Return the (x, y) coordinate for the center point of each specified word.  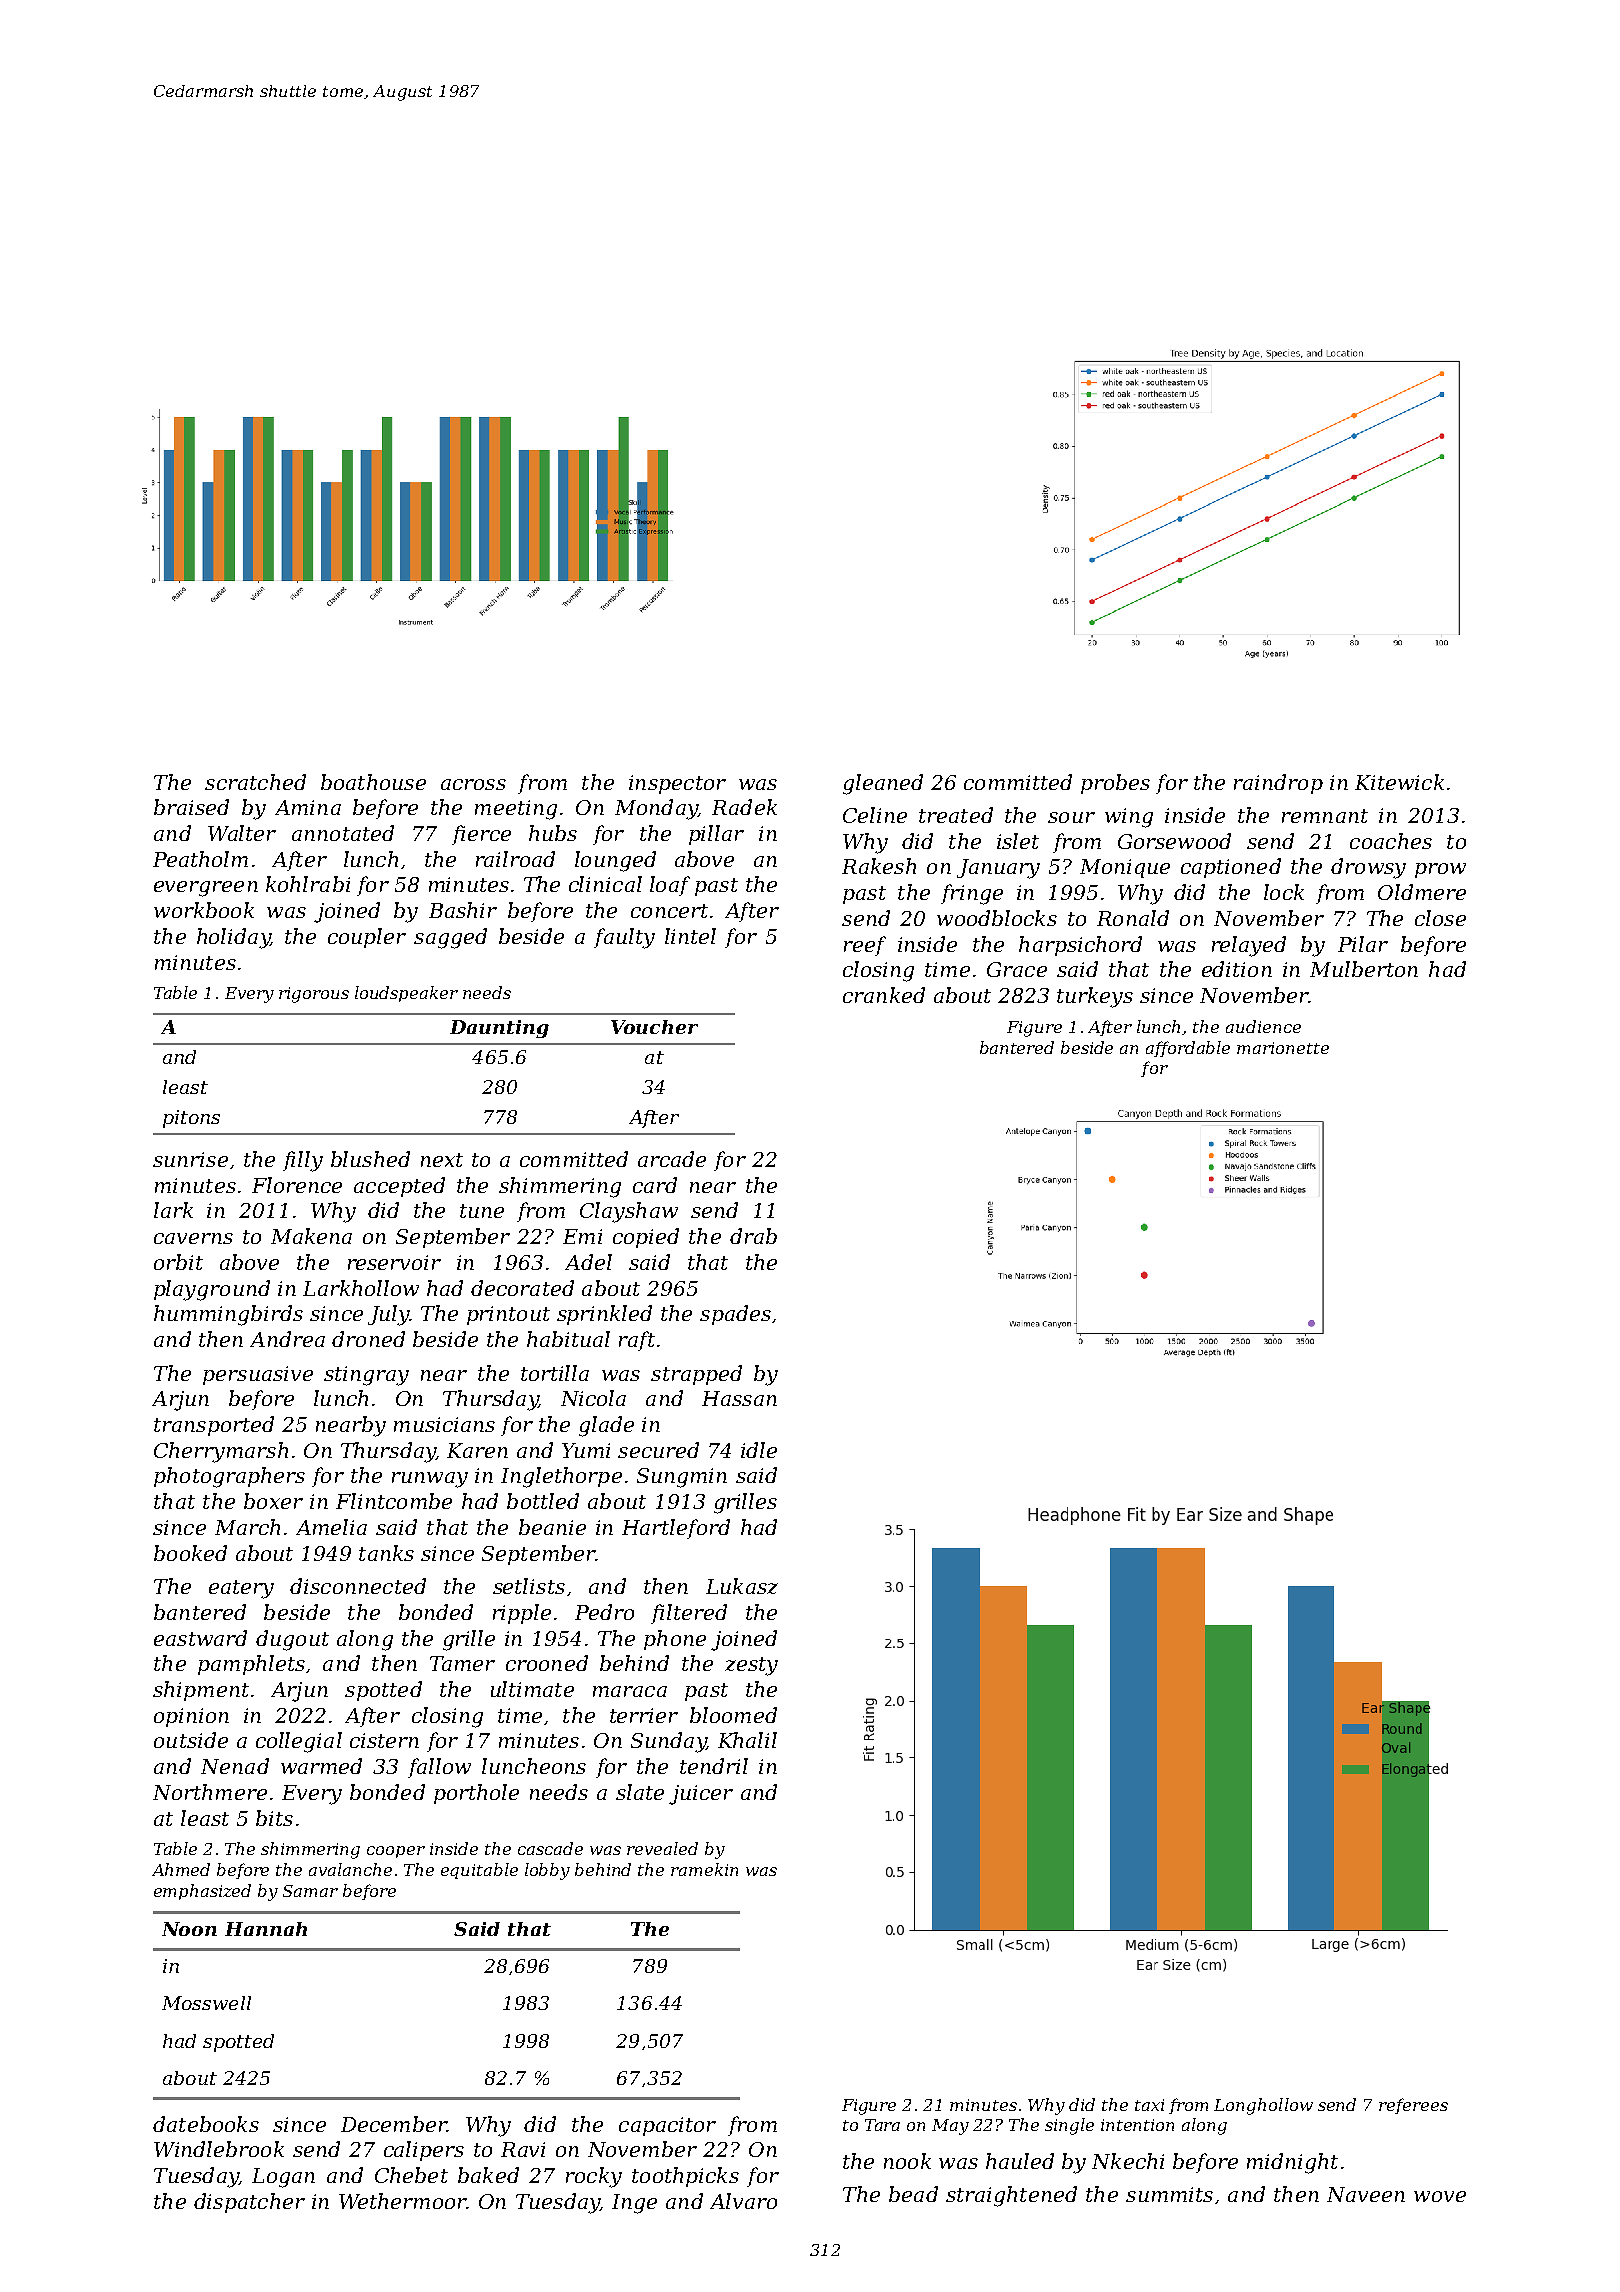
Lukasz (742, 1586)
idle (759, 1450)
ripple (522, 1614)
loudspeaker (406, 994)
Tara (882, 2125)
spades (735, 1315)
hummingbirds (228, 1315)
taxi (1149, 2105)
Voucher (654, 1027)
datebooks (206, 2124)
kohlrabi (308, 884)
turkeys (1095, 997)
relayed (1249, 946)
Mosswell (206, 2003)
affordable (1188, 1049)
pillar (716, 835)
